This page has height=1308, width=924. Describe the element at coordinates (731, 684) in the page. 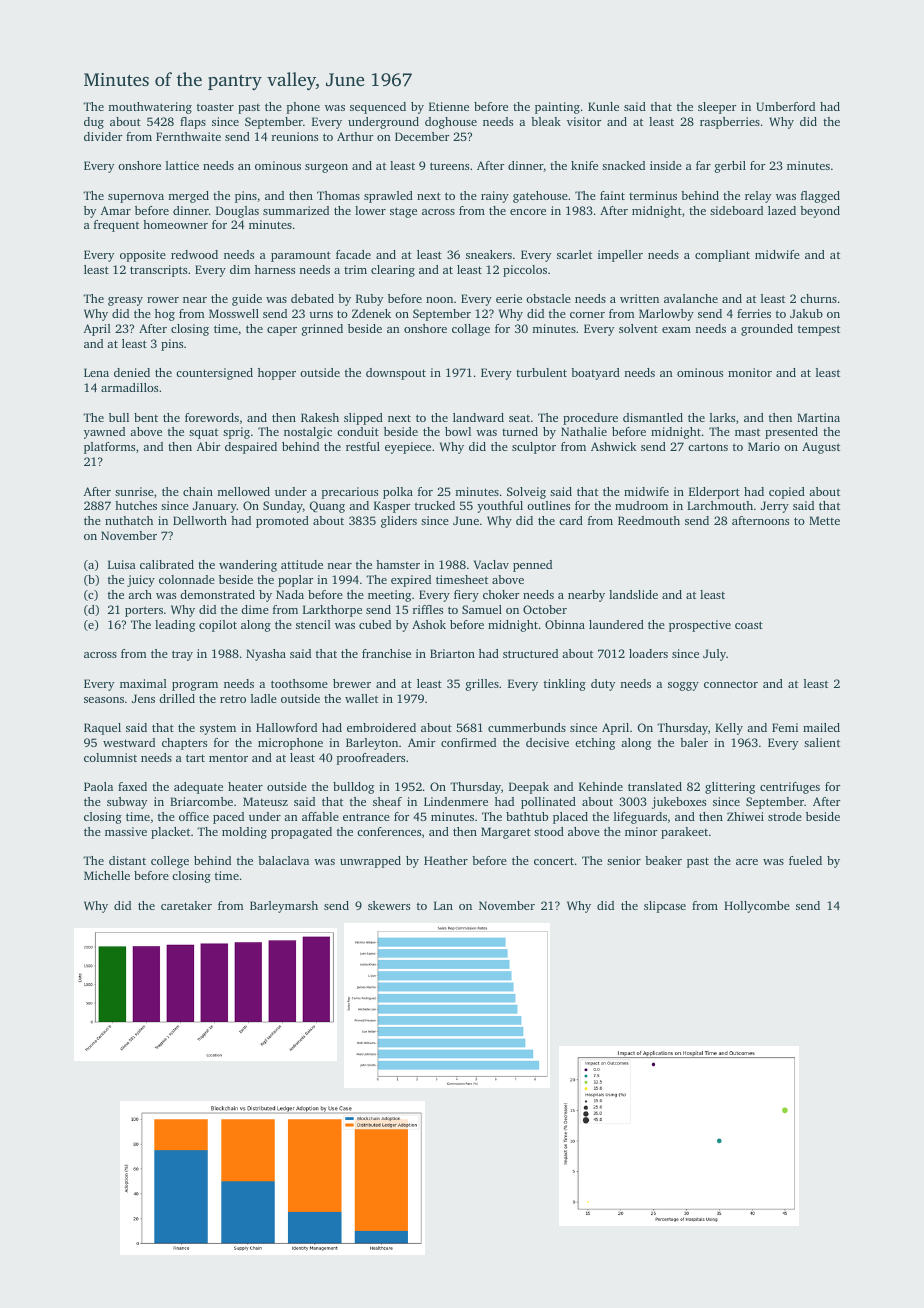

I see `connector` at that location.
